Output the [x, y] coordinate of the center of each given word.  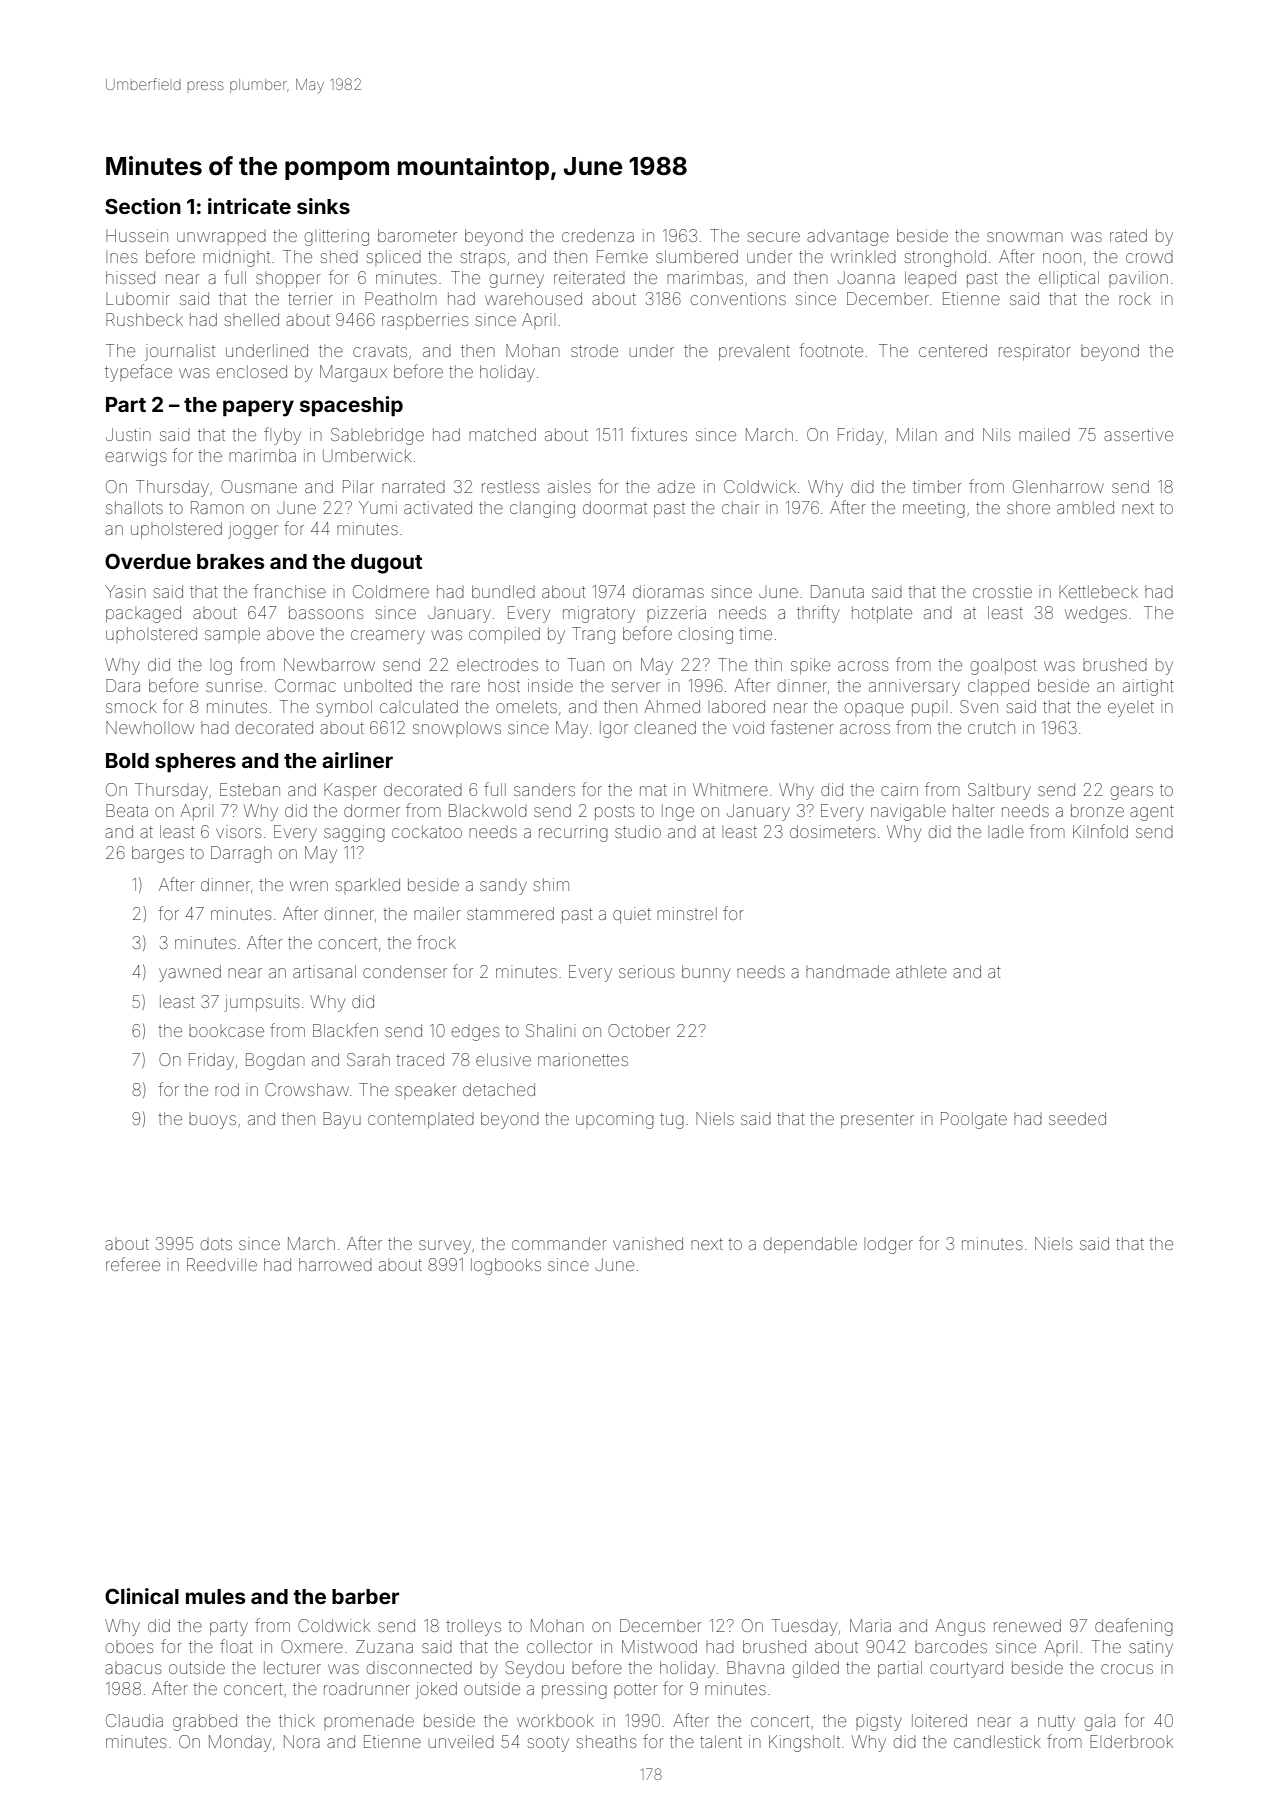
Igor [614, 729]
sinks [323, 206]
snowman [1025, 237]
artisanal [324, 971]
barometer [417, 235]
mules [216, 1596]
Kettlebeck [1098, 591]
